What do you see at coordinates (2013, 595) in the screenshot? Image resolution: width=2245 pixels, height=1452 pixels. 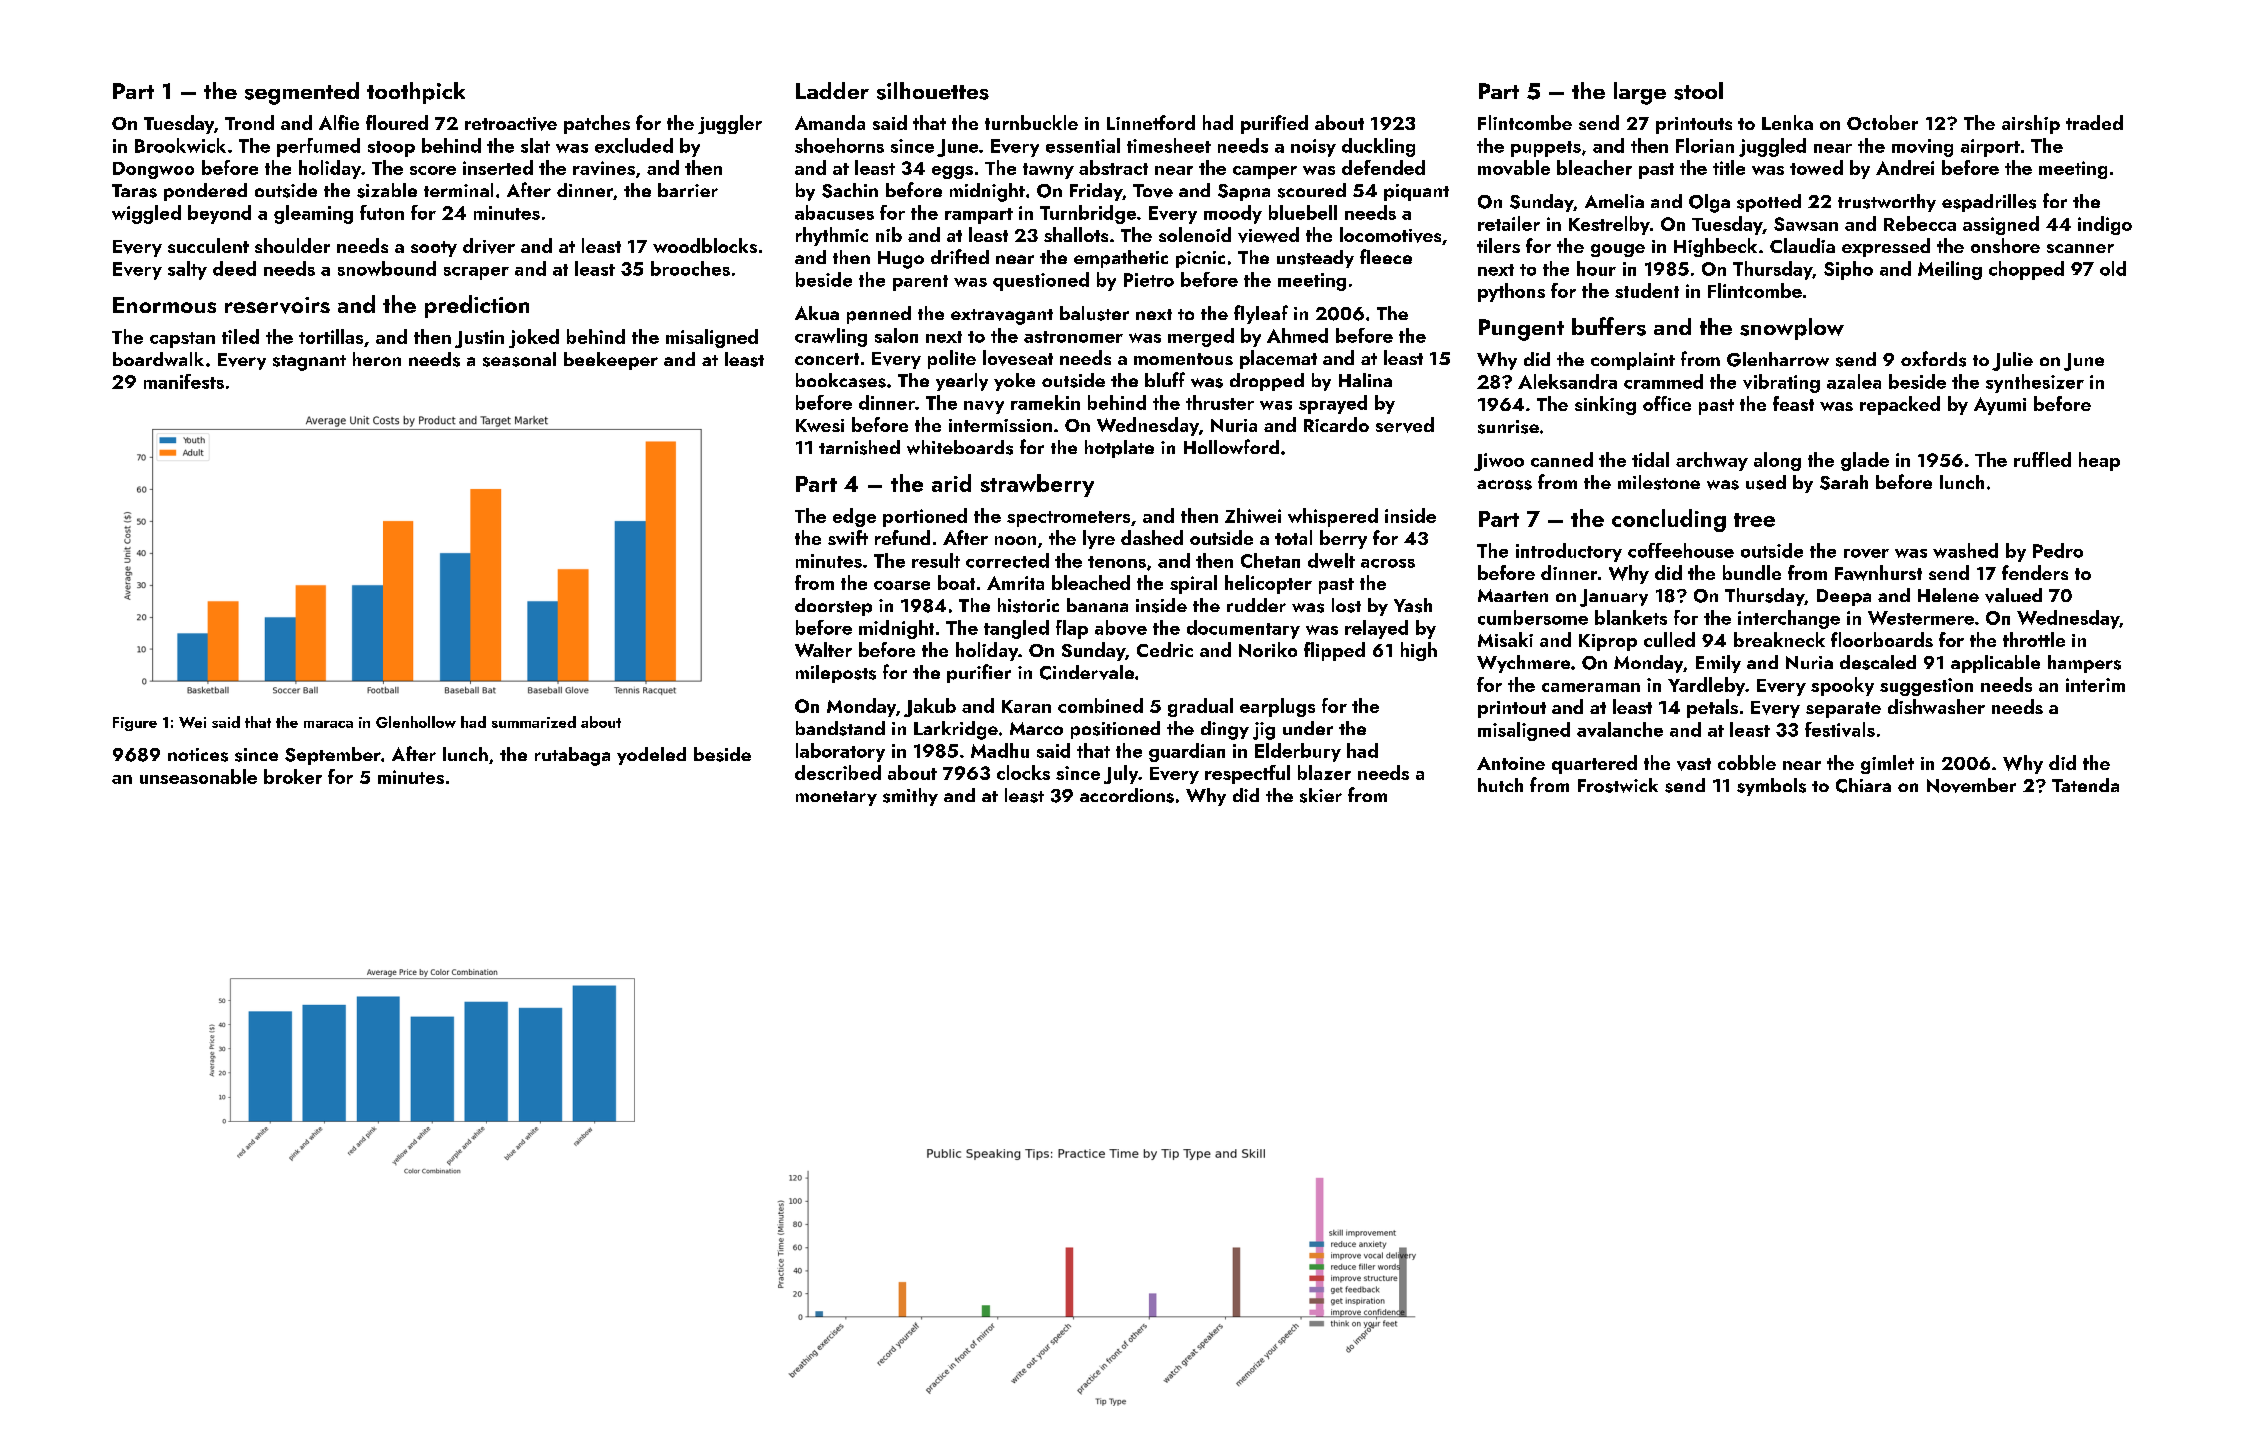 I see `valued` at bounding box center [2013, 595].
